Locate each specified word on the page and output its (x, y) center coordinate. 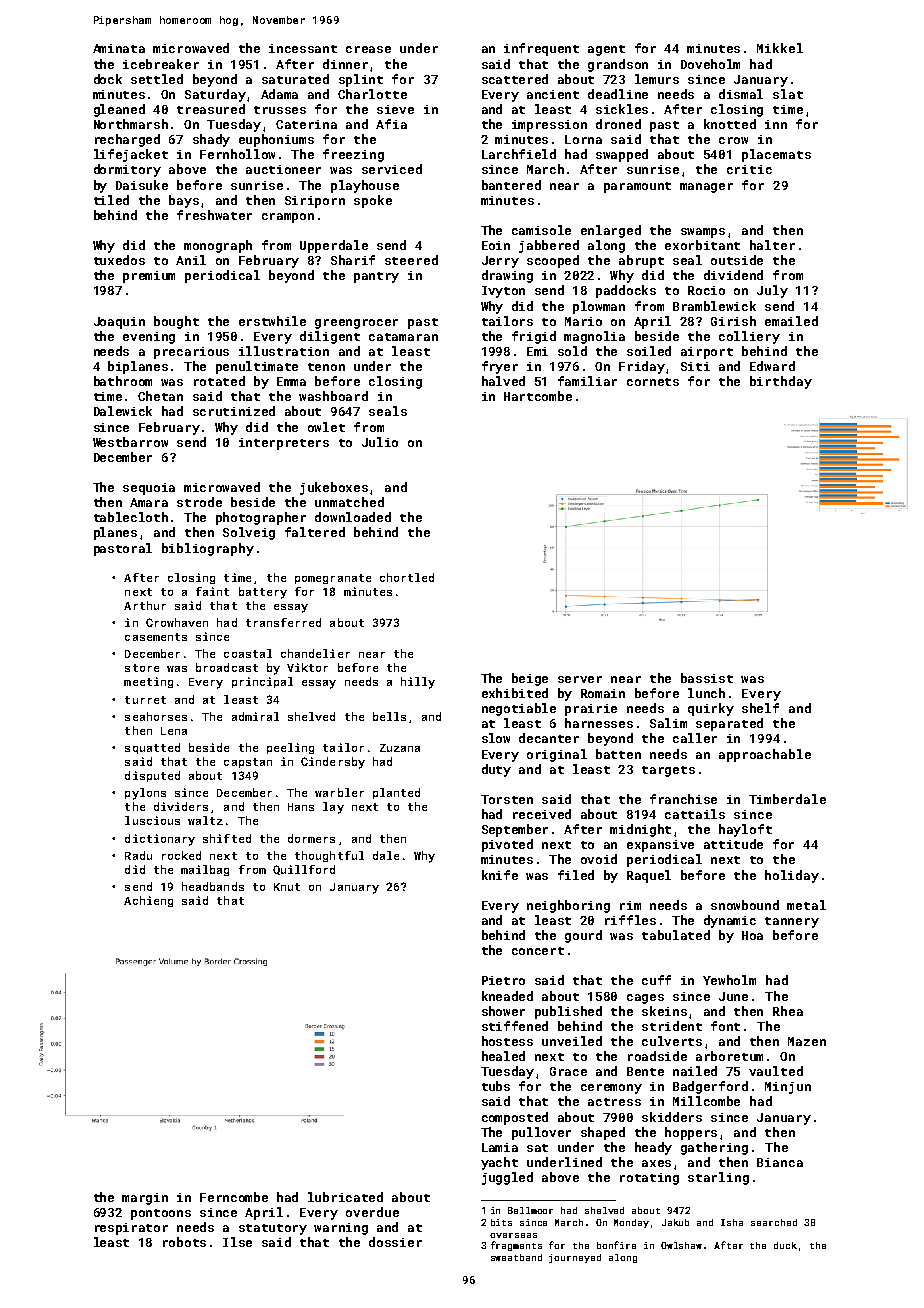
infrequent (541, 49)
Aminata (119, 48)
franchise (683, 799)
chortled (407, 577)
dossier (395, 1242)
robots (184, 1242)
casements (156, 637)
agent (606, 50)
